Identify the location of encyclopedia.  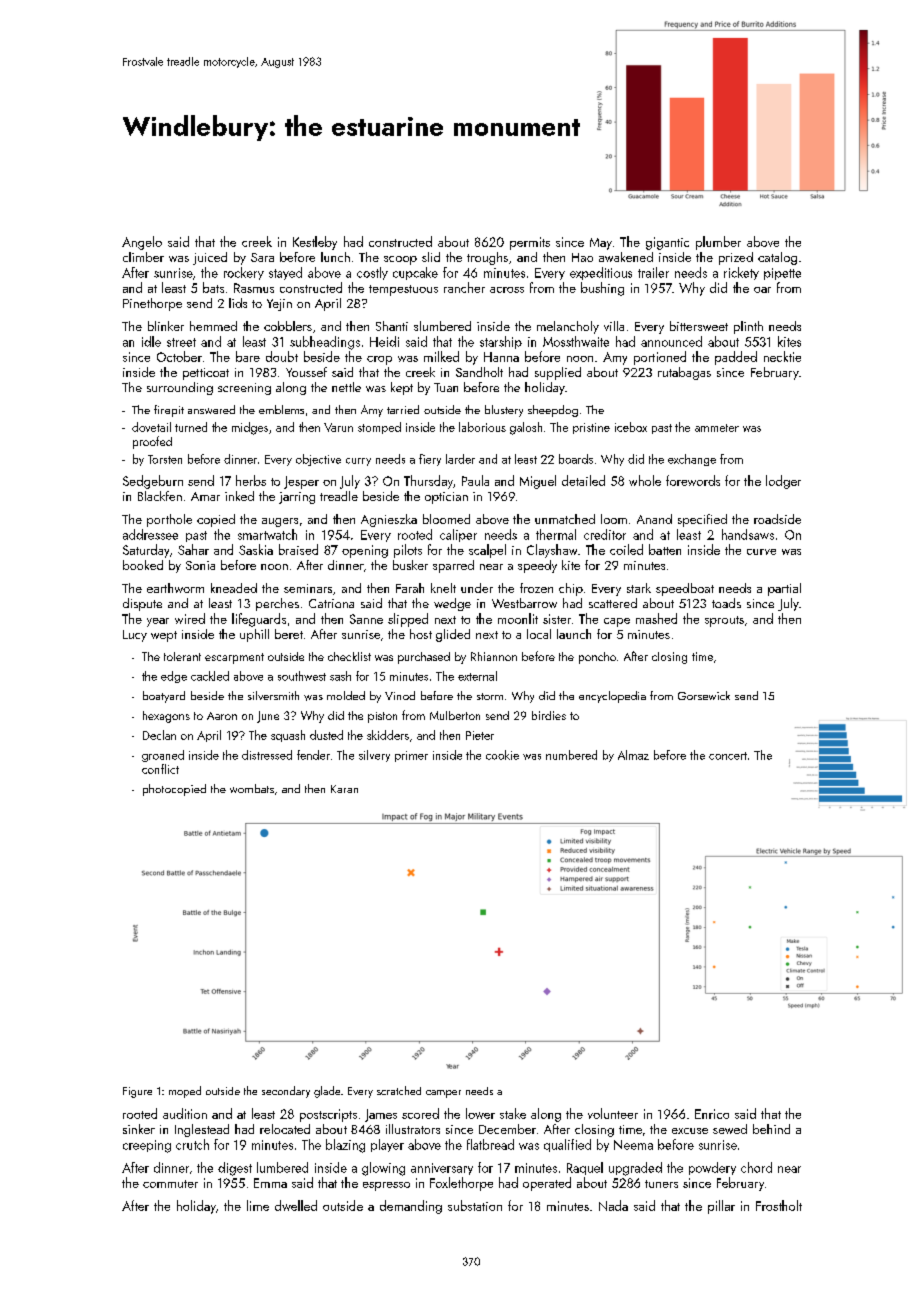
(612, 697).
